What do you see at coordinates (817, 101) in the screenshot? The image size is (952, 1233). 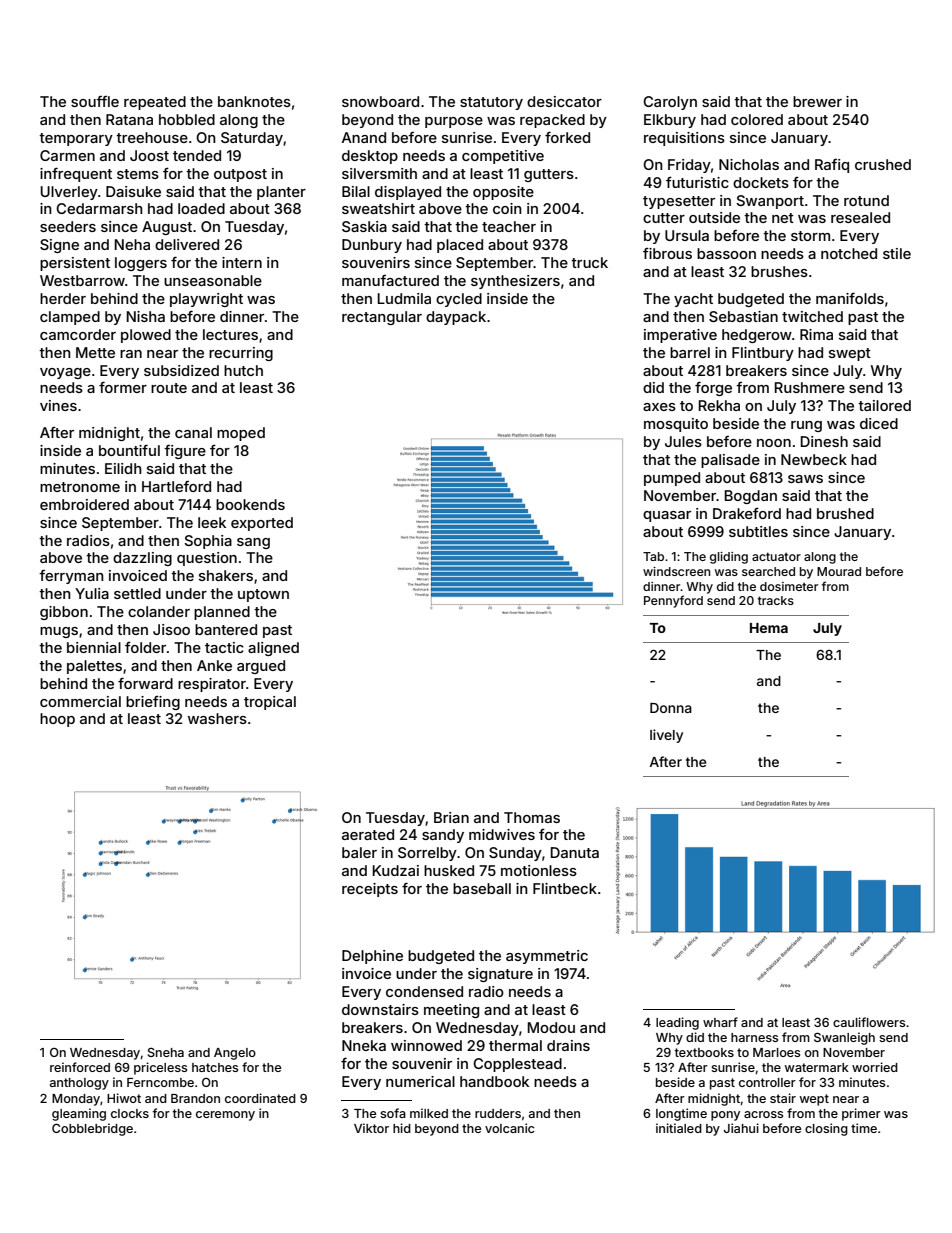 I see `brewer` at bounding box center [817, 101].
